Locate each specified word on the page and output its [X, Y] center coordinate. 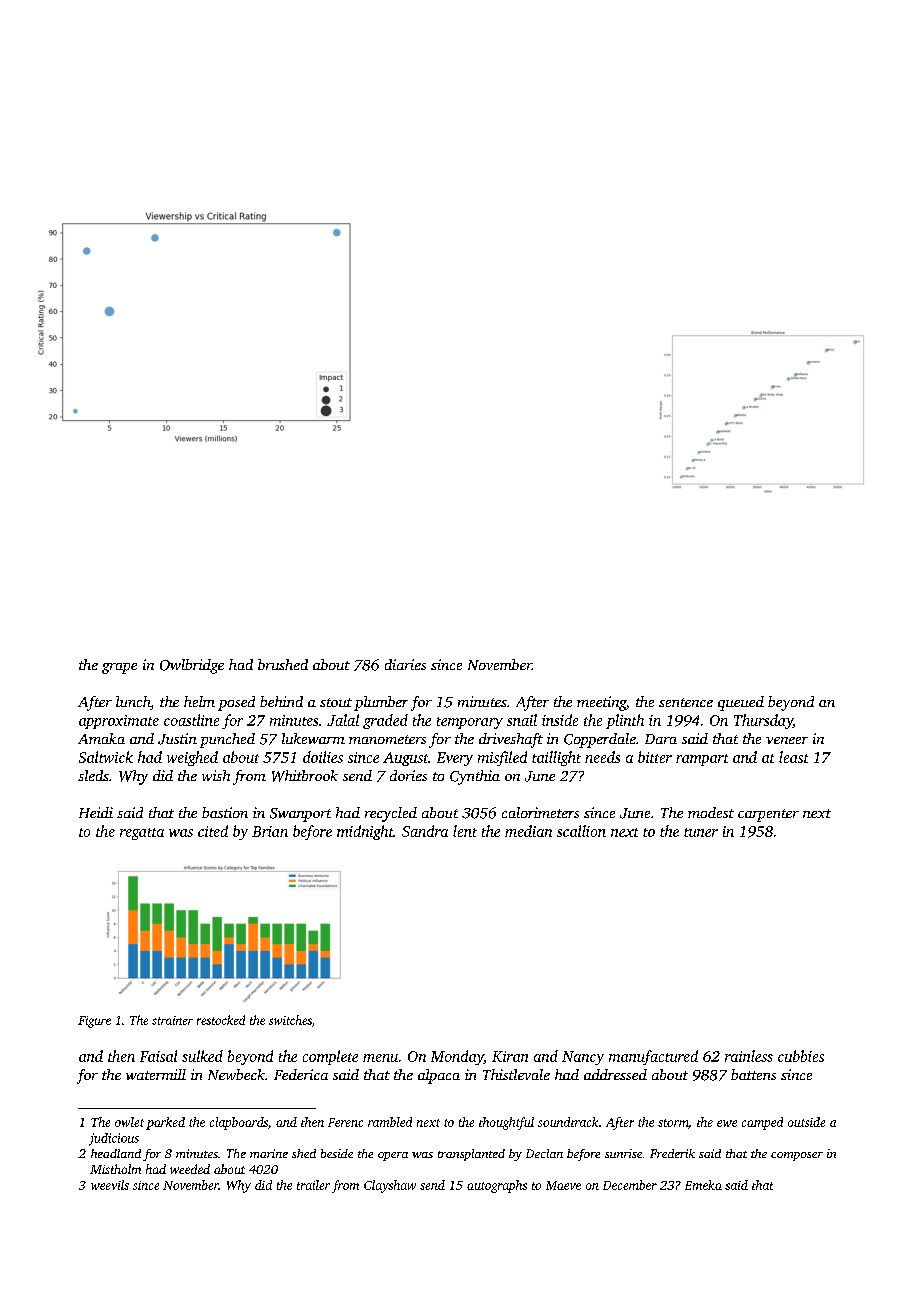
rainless [749, 1056]
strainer [172, 1020]
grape [119, 668]
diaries [405, 664]
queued [741, 703]
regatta [142, 834]
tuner [701, 832]
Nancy [583, 1058]
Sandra [425, 831]
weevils [110, 1185]
